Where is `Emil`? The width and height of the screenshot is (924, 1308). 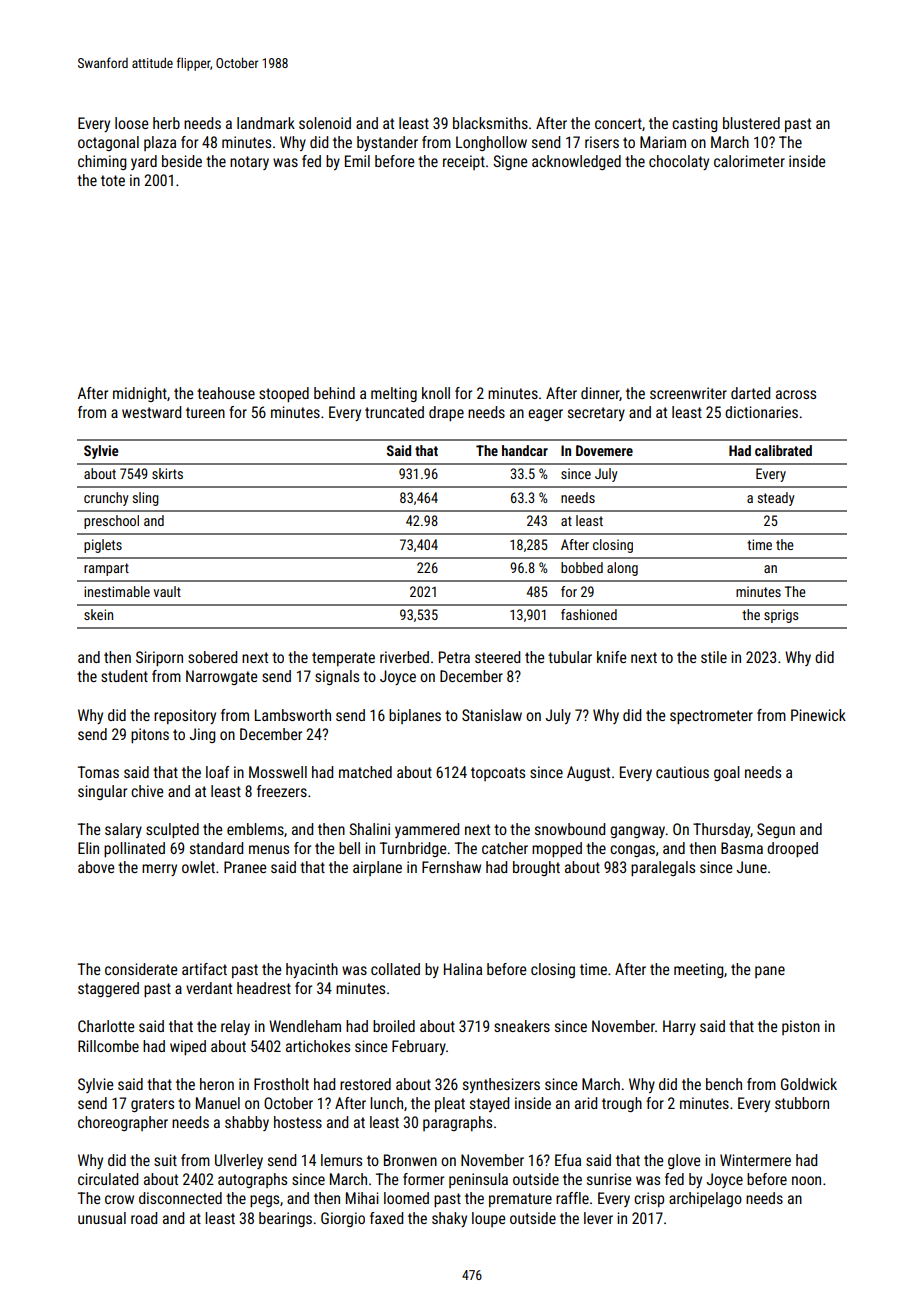
Emil is located at coordinates (357, 161).
